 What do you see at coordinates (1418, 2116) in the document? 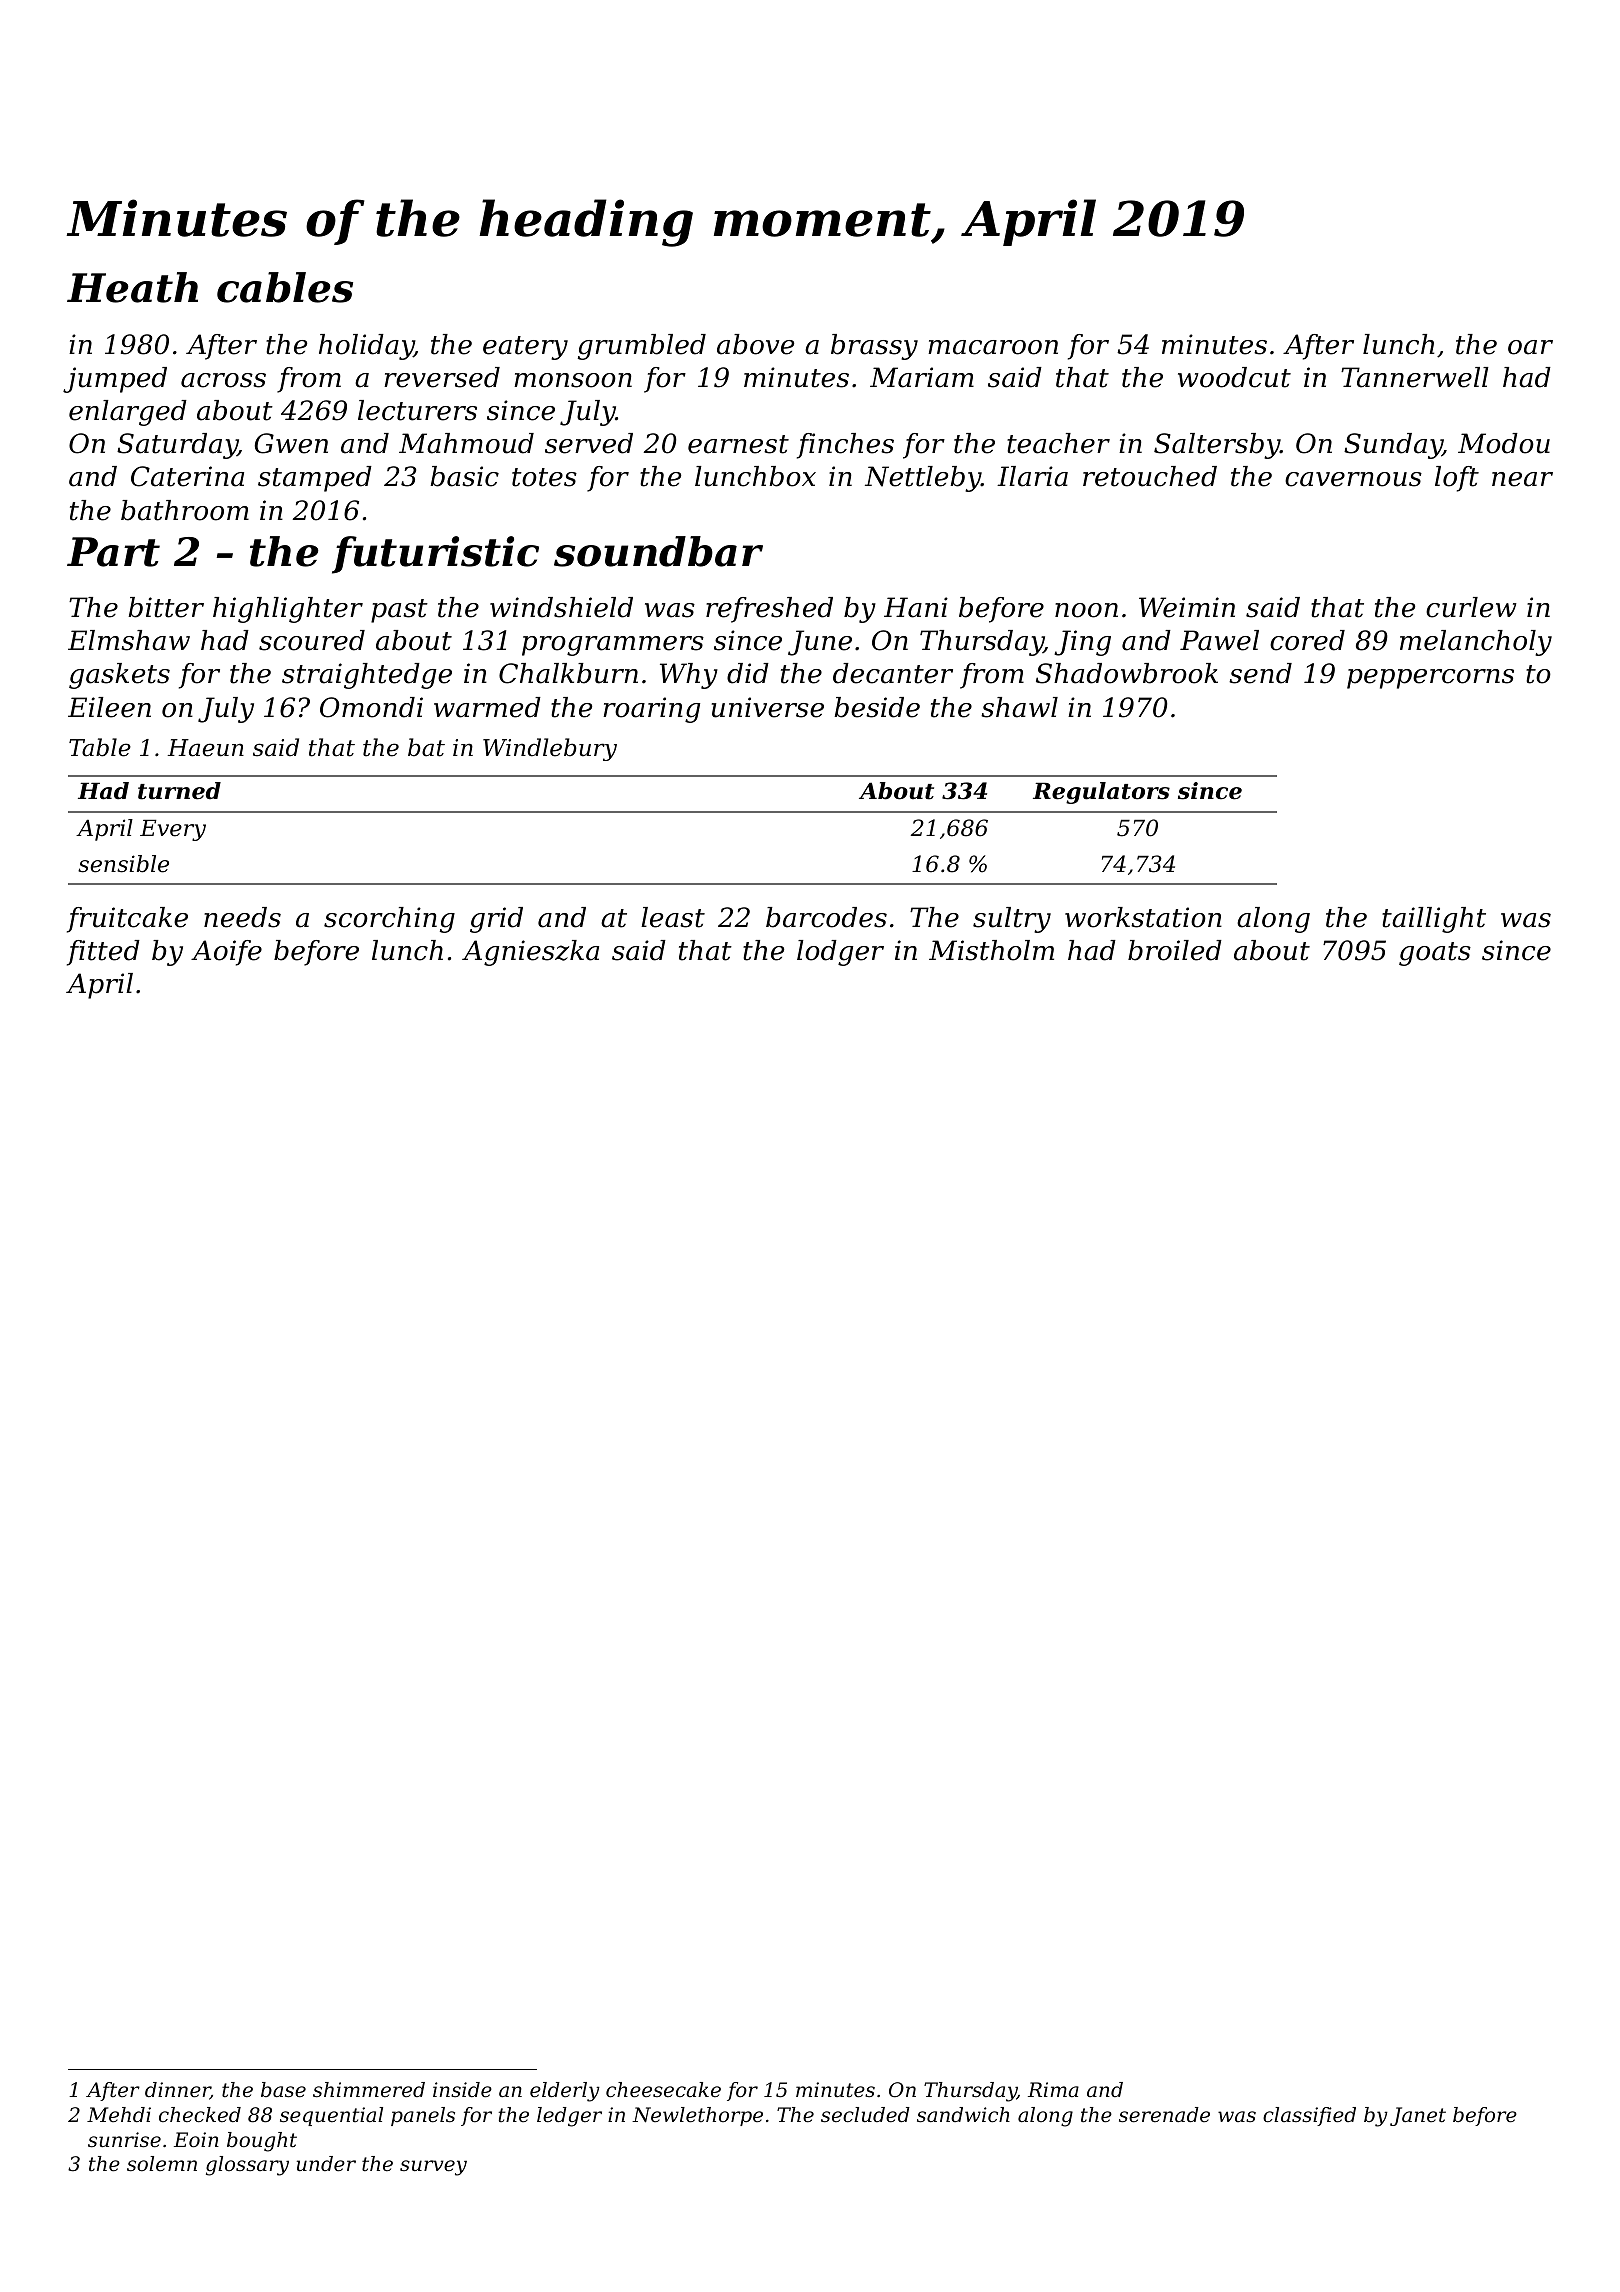
I see `Janet` at bounding box center [1418, 2116].
